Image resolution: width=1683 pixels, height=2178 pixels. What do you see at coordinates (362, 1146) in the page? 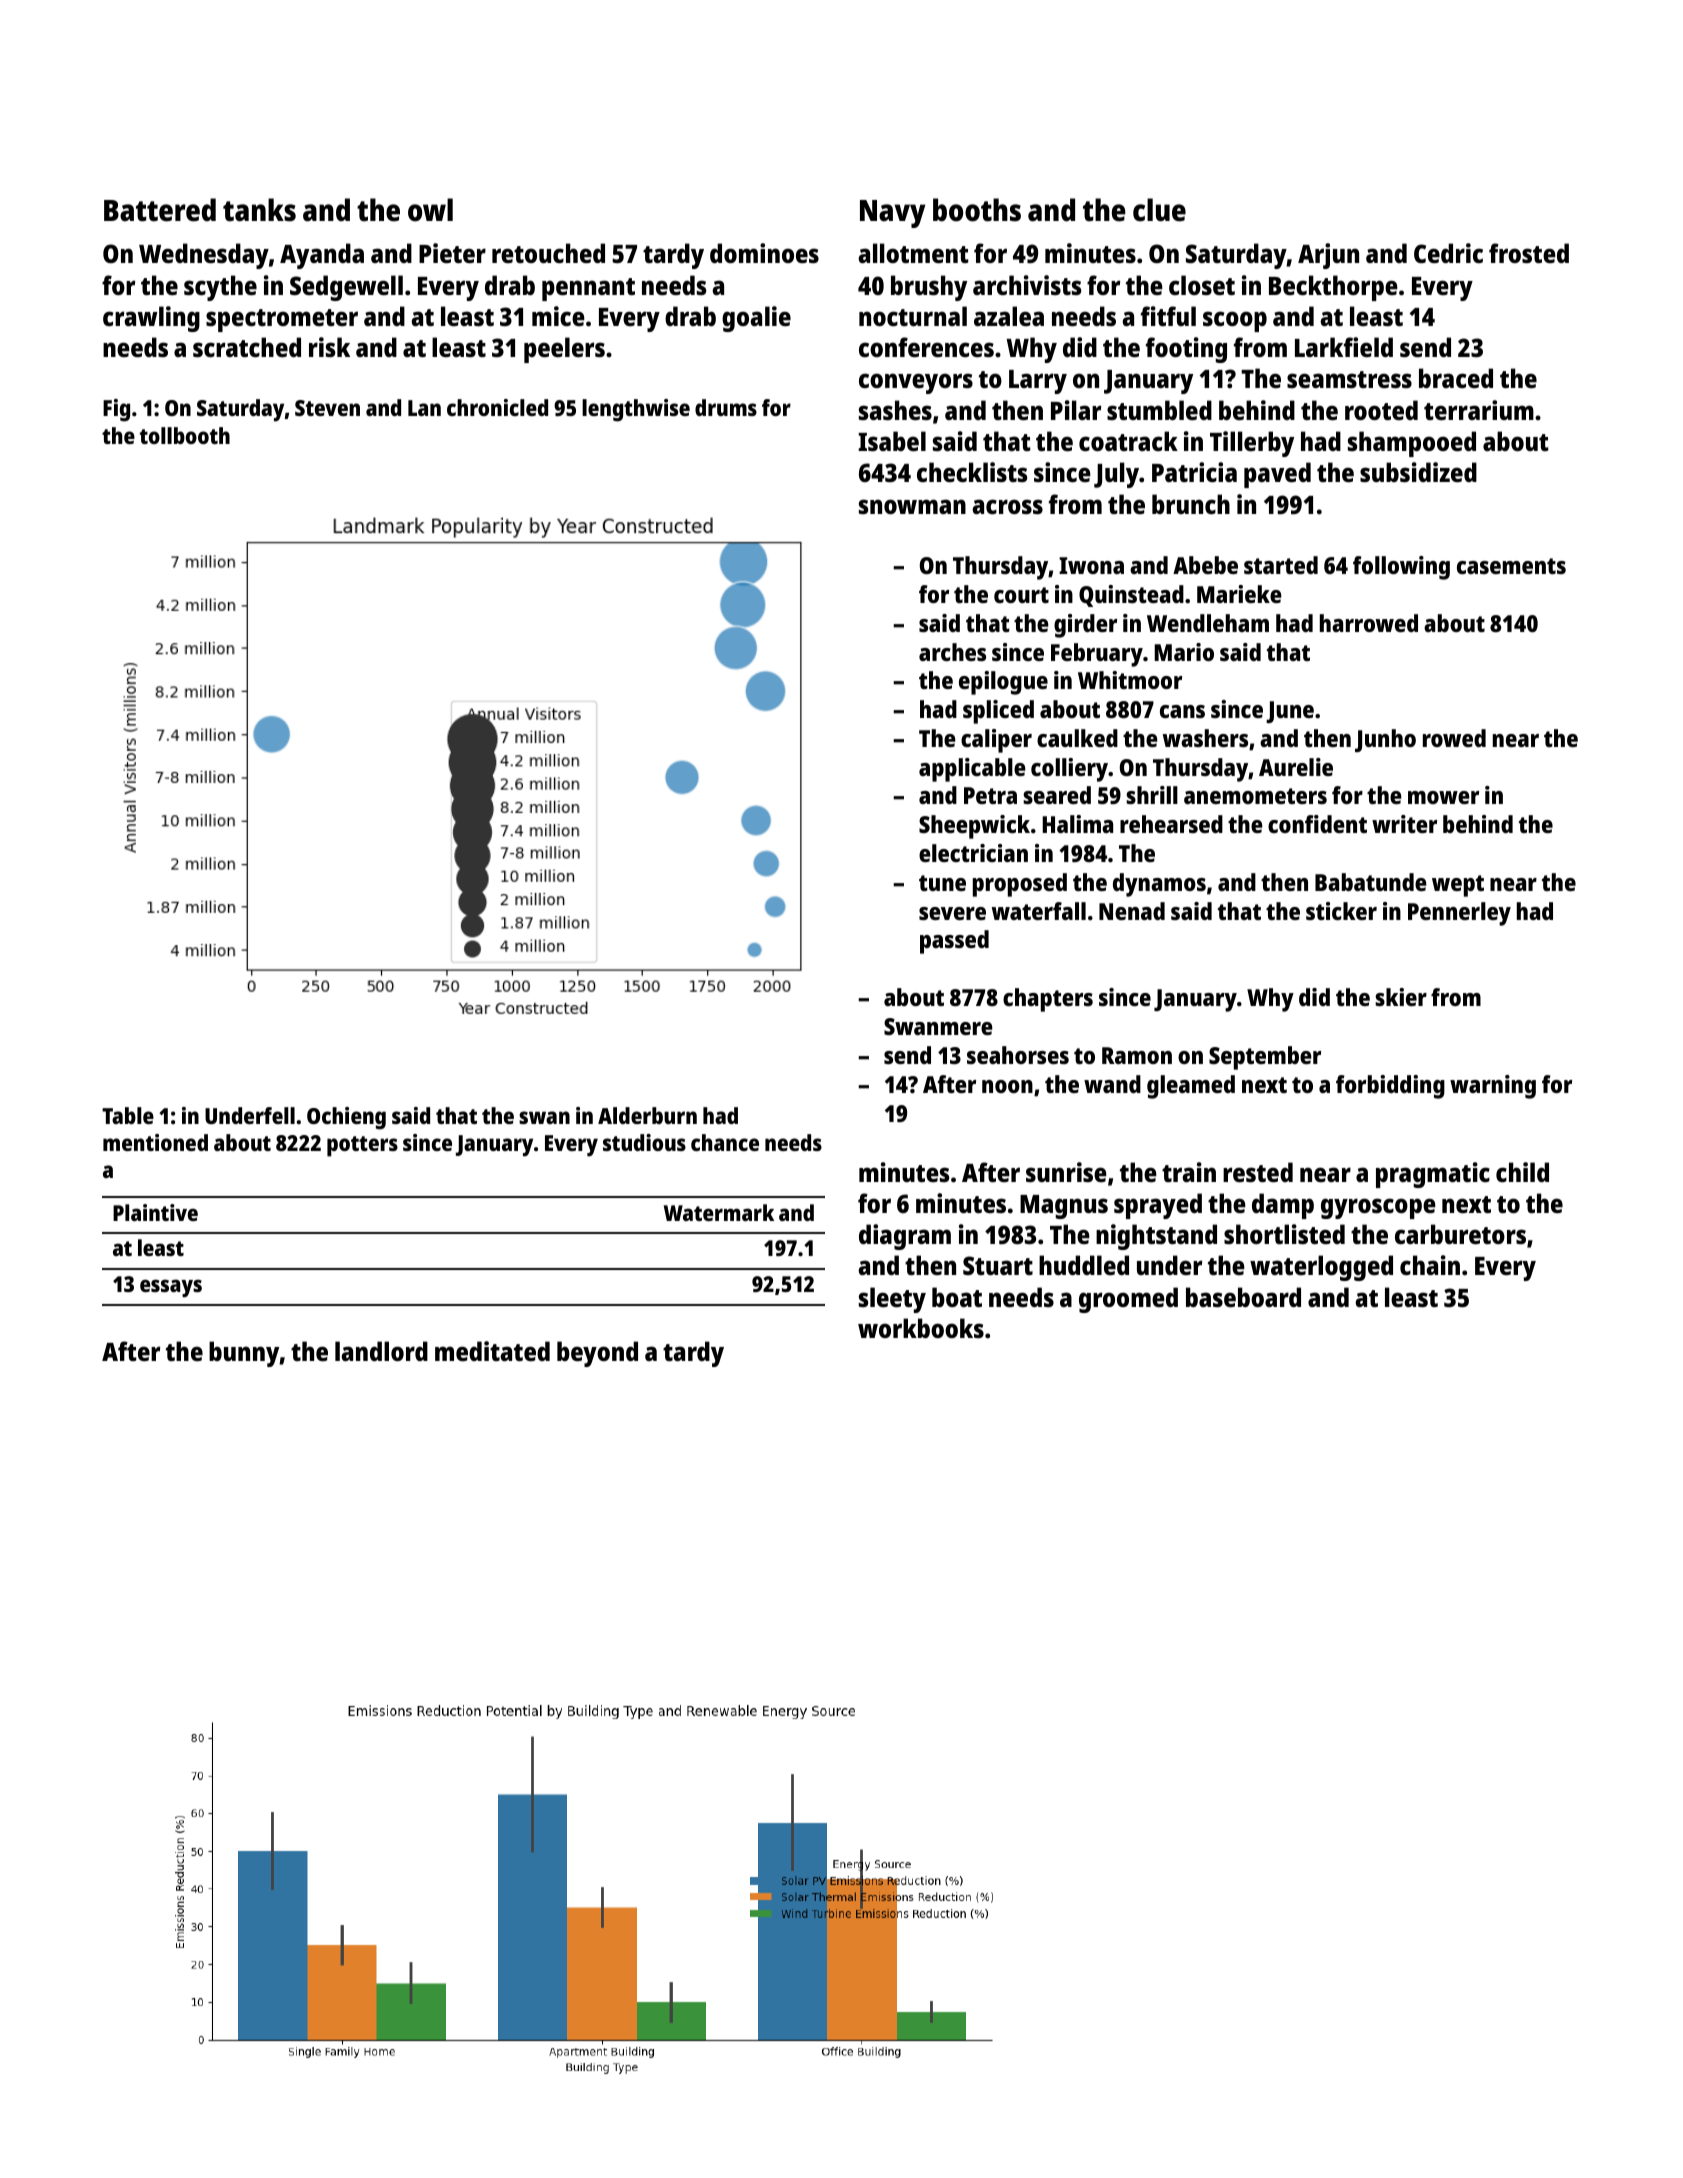
I see `potters` at bounding box center [362, 1146].
